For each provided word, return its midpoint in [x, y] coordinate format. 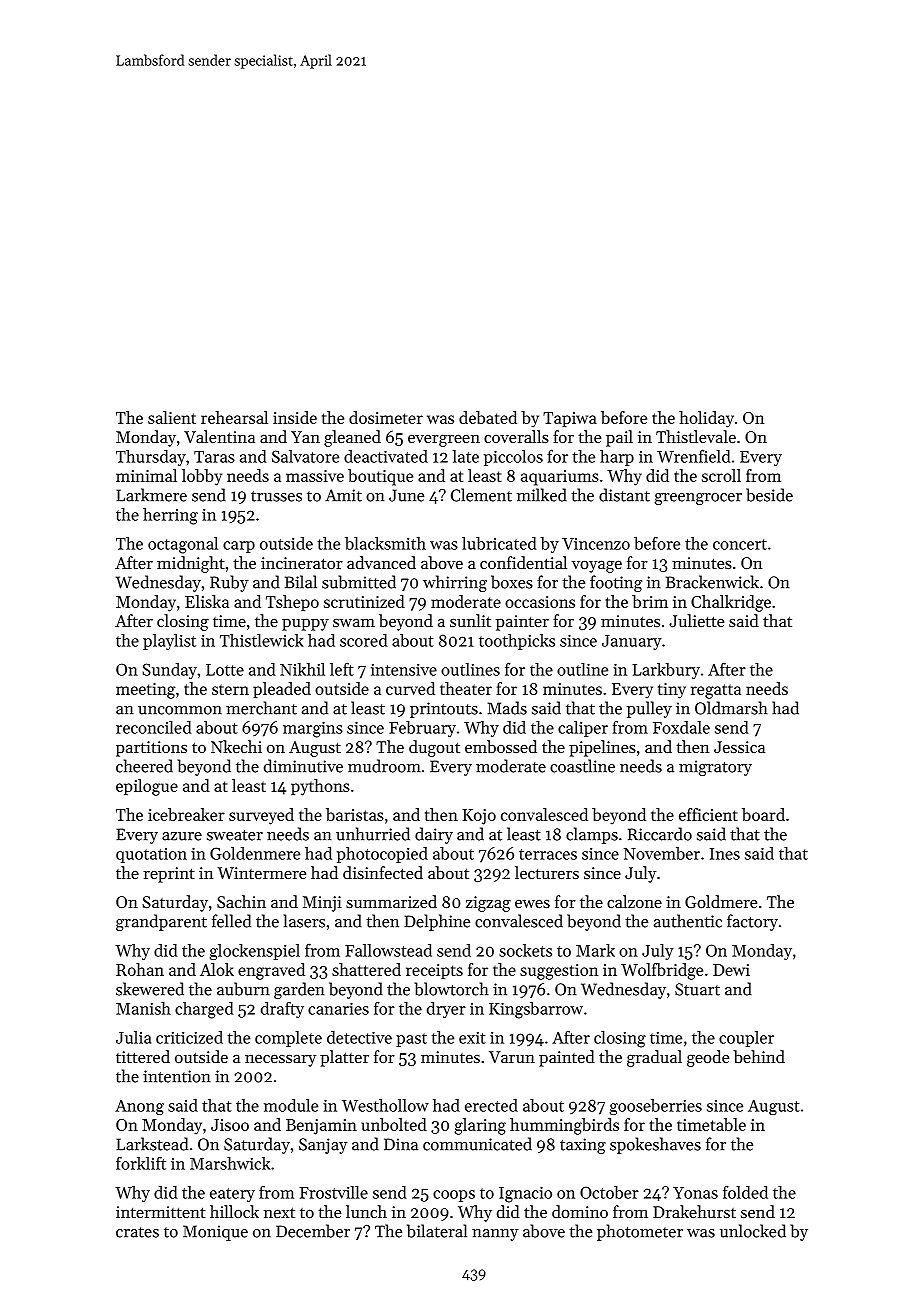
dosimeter [386, 417]
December [313, 1231]
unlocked [753, 1231]
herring [170, 516]
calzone [634, 901]
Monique [215, 1233]
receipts [434, 971]
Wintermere [261, 873]
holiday [706, 419]
